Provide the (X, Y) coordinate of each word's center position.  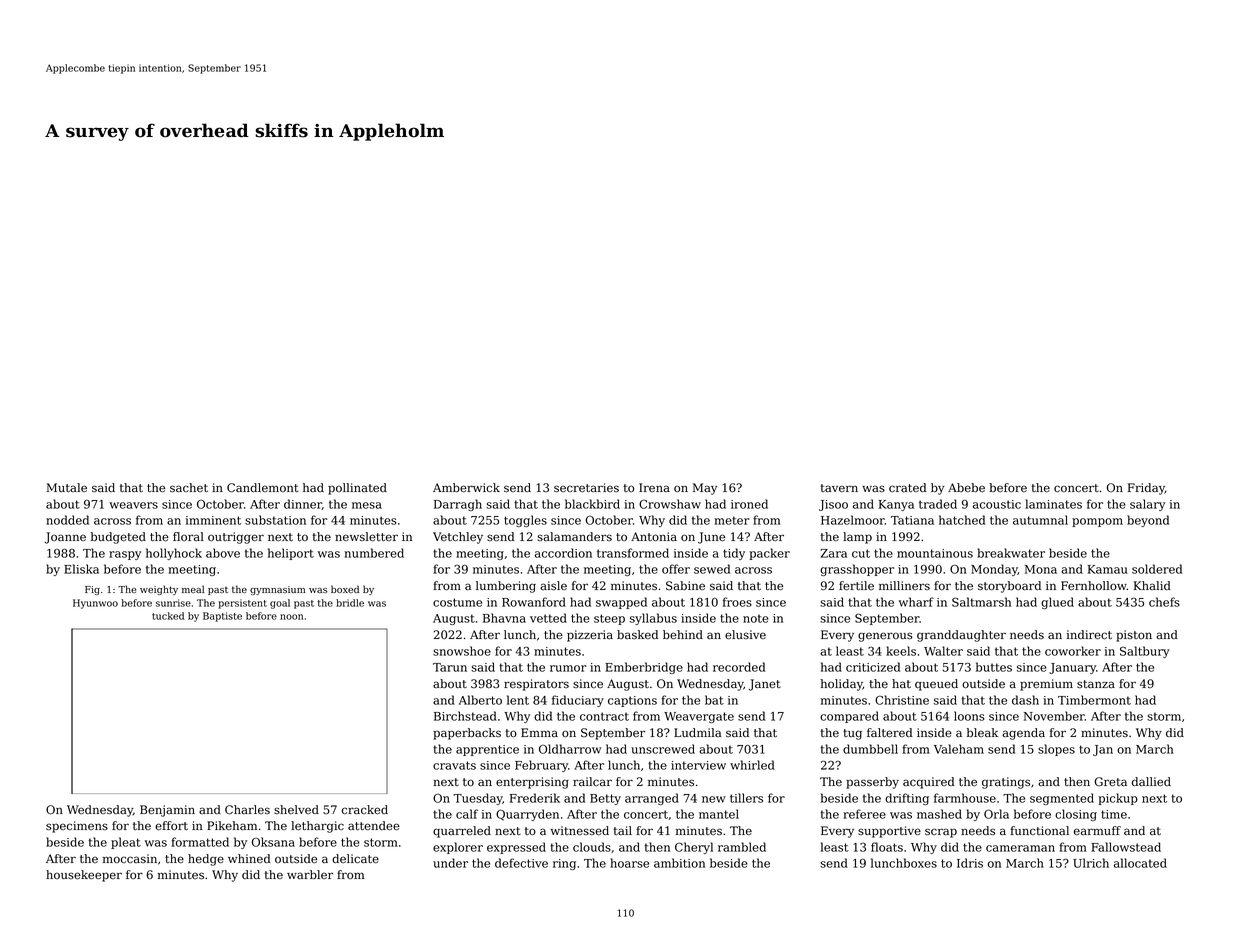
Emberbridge (644, 668)
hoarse (629, 863)
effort (171, 826)
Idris (970, 863)
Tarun (450, 667)
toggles (525, 521)
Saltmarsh (981, 602)
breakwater (1011, 553)
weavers (133, 505)
